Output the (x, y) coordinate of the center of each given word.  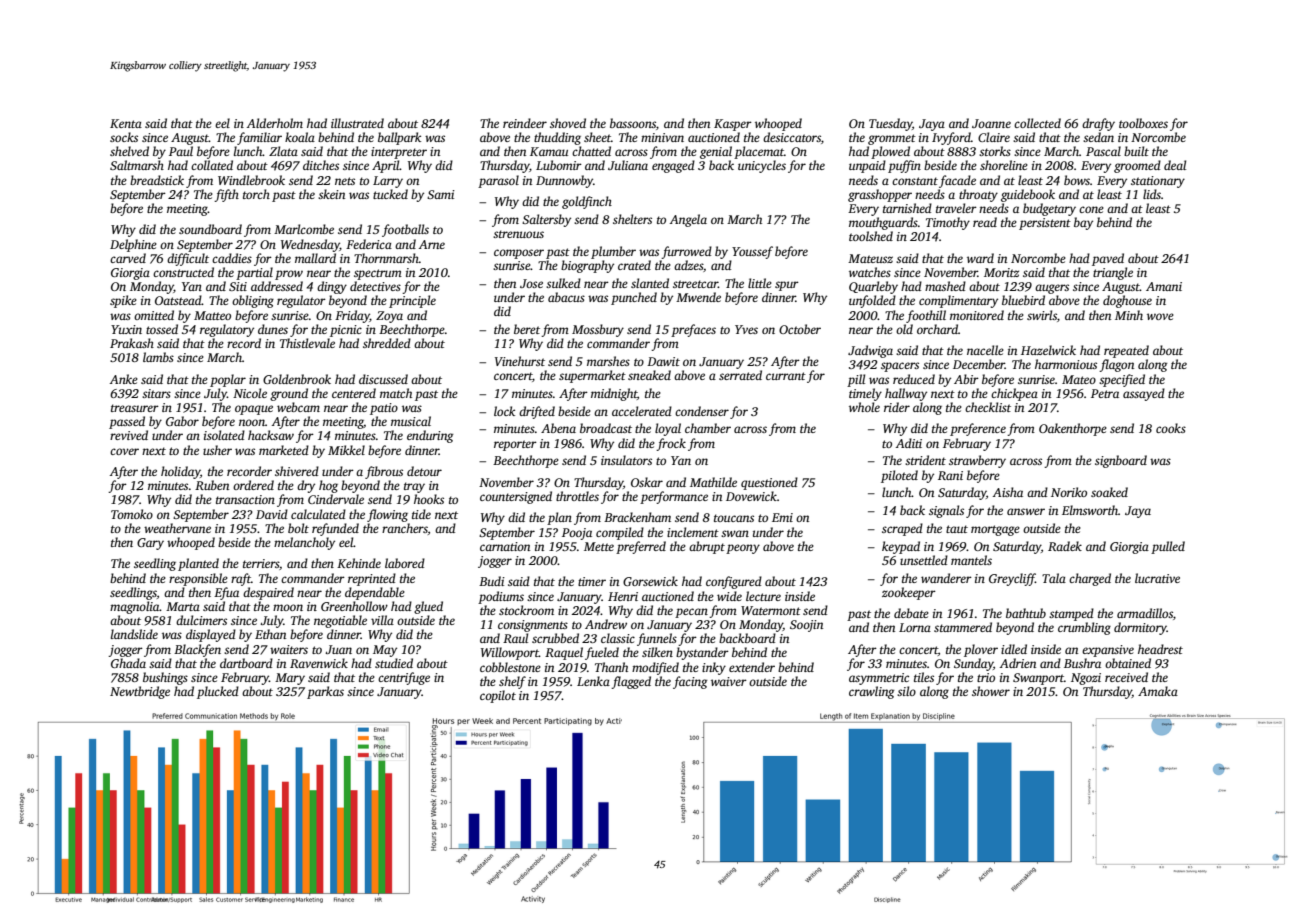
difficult (188, 259)
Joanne (991, 123)
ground (289, 394)
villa (382, 620)
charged (1090, 579)
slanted (650, 283)
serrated (740, 375)
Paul (181, 151)
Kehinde (359, 563)
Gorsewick (650, 581)
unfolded (872, 301)
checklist (988, 407)
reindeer (525, 123)
